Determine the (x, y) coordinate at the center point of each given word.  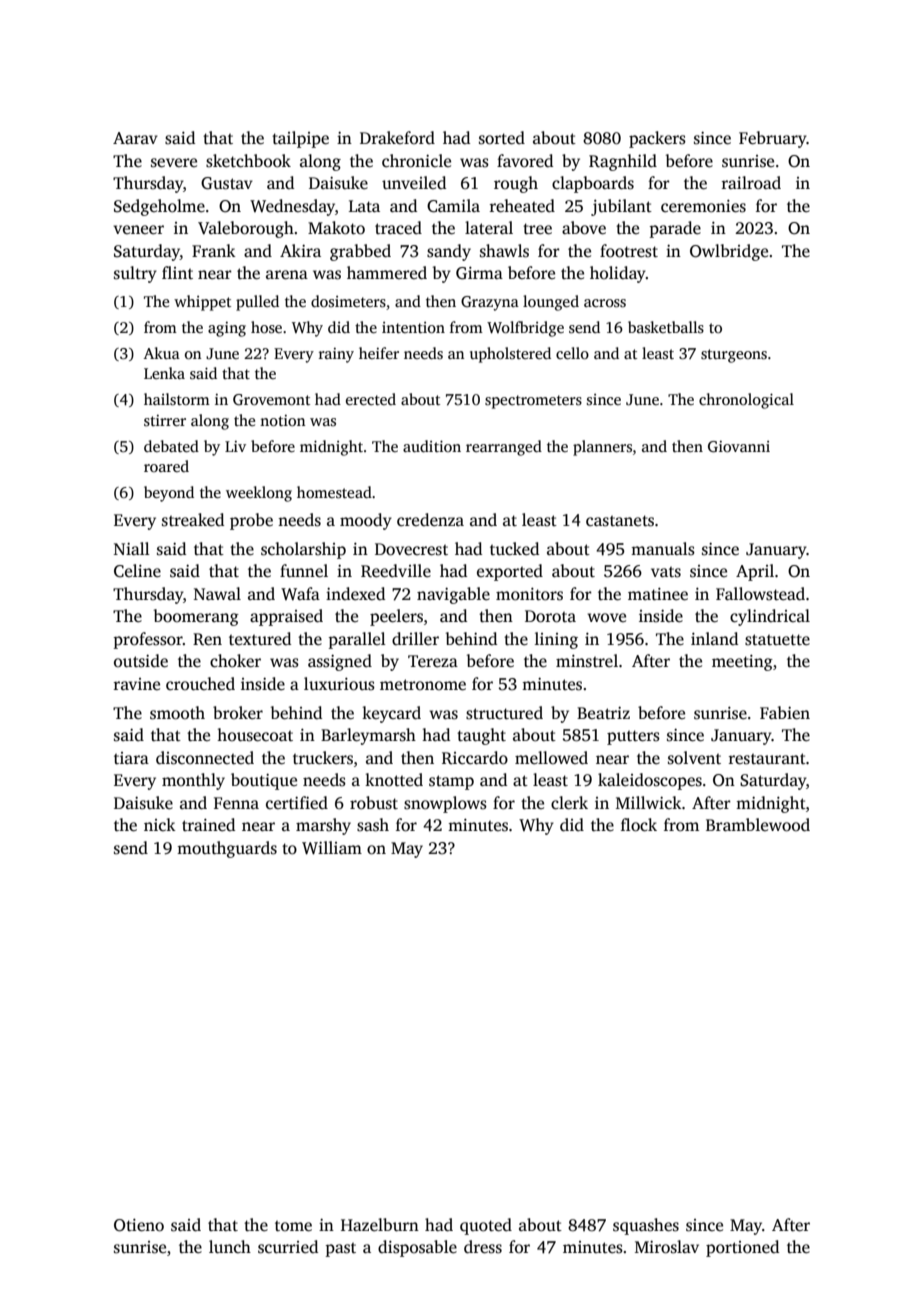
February (773, 139)
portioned (742, 1248)
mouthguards (227, 849)
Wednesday (292, 207)
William (332, 848)
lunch (230, 1247)
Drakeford (397, 137)
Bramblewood (758, 825)
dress (483, 1247)
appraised (286, 617)
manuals (663, 549)
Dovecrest (411, 549)
